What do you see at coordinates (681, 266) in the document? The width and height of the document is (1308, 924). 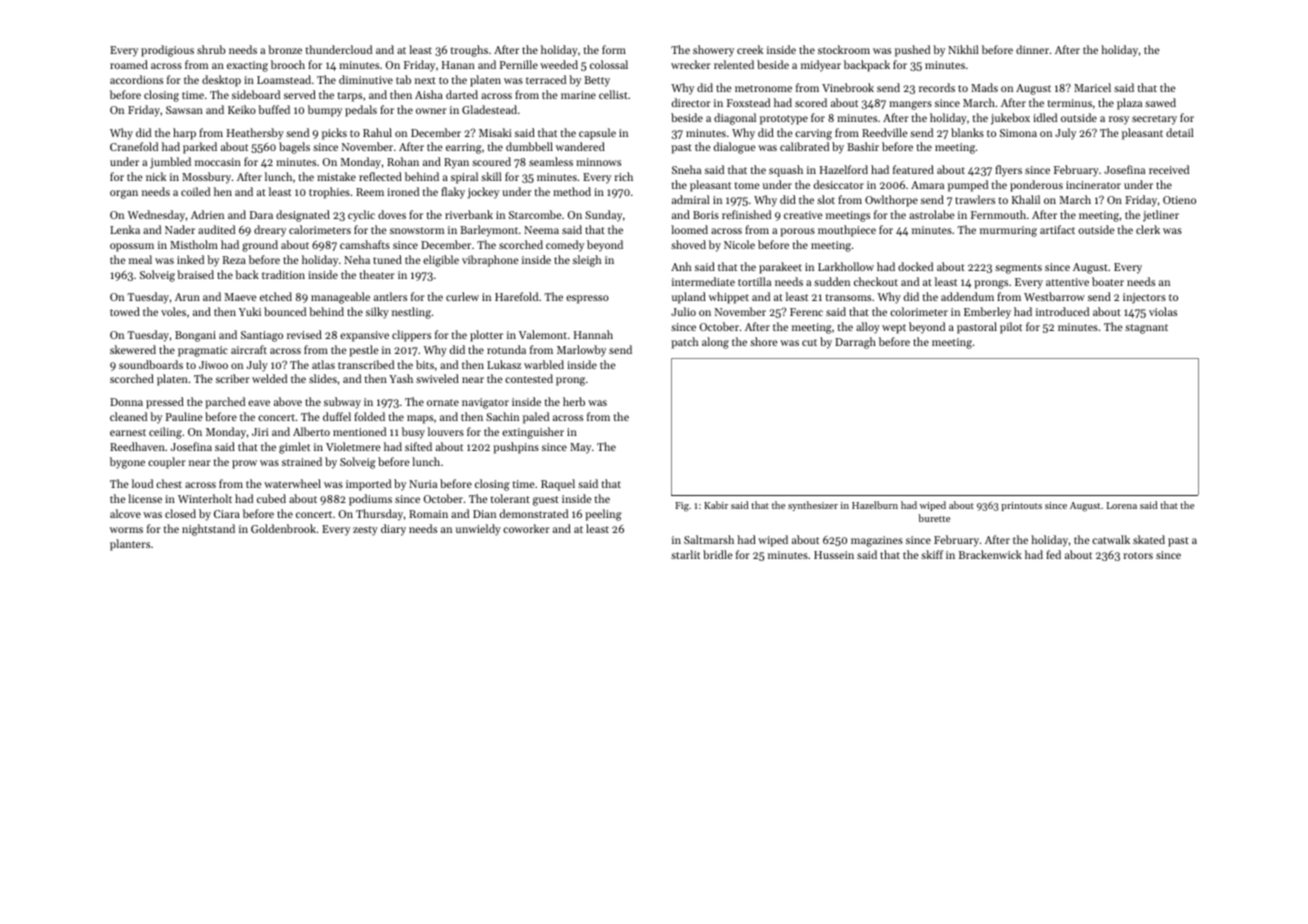 I see `Anh` at bounding box center [681, 266].
